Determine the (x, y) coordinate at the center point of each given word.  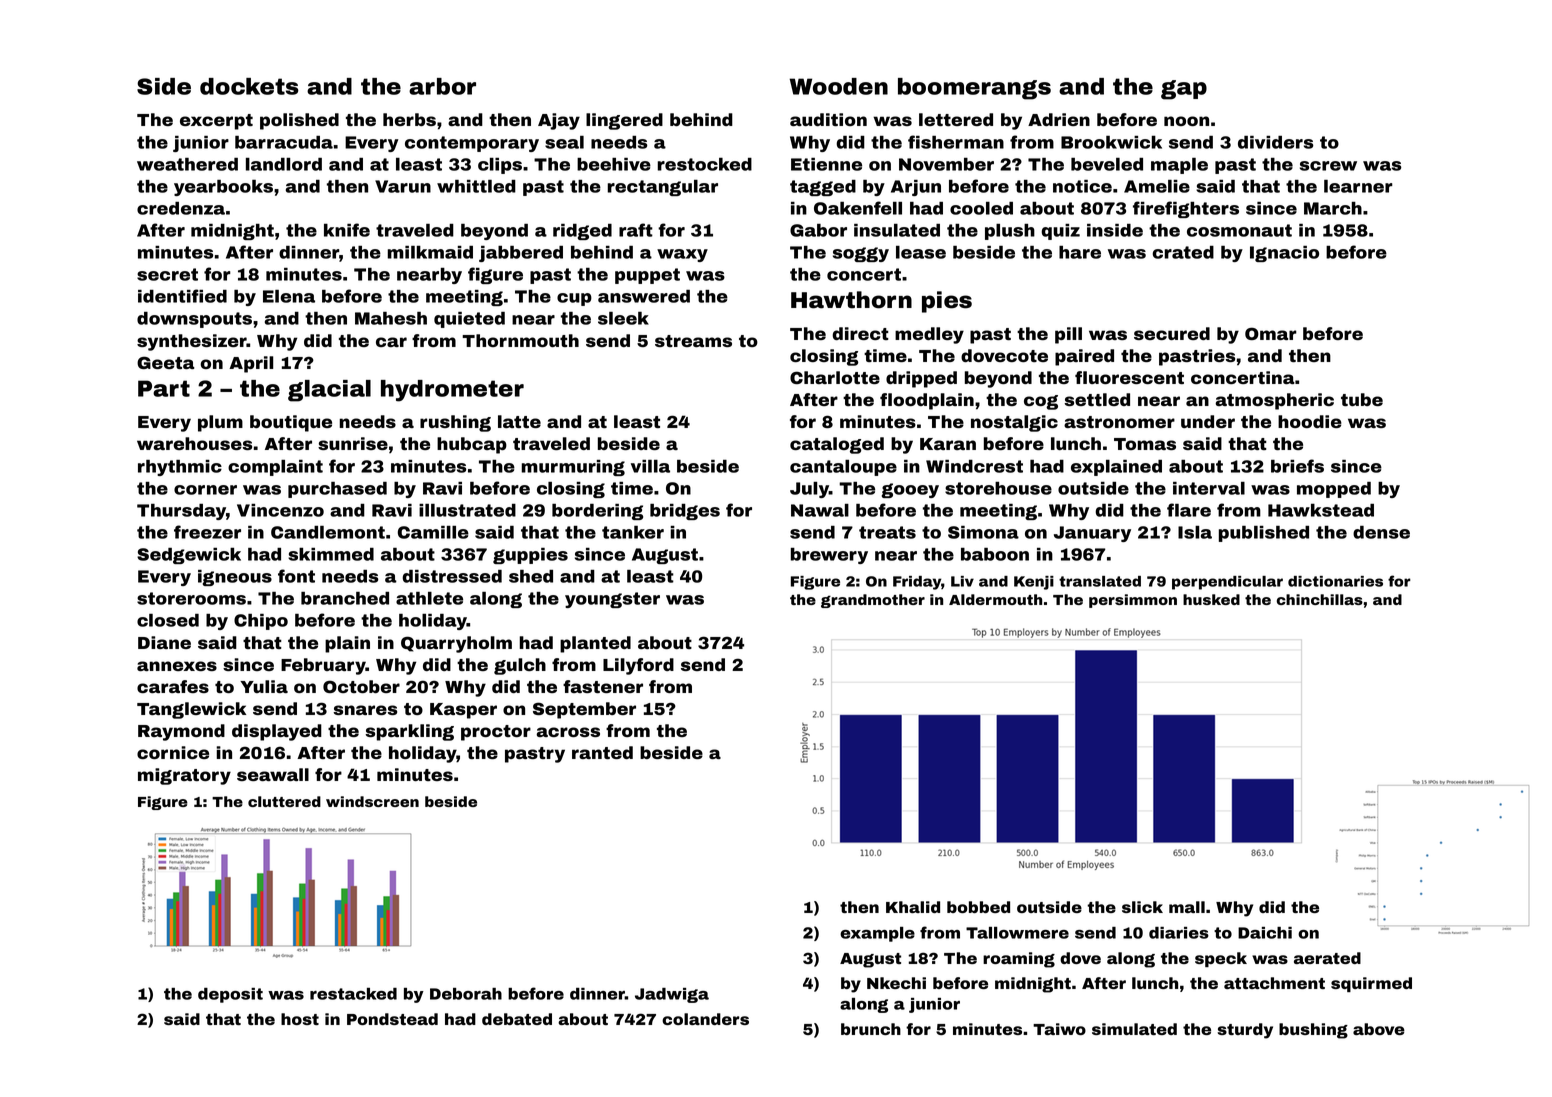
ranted (602, 752)
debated (517, 1019)
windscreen (372, 801)
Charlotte (835, 377)
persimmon (1133, 601)
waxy (682, 255)
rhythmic (180, 468)
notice (1082, 186)
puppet (647, 276)
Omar (1271, 333)
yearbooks (223, 187)
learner (1358, 186)
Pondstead (392, 1019)
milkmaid (430, 252)
